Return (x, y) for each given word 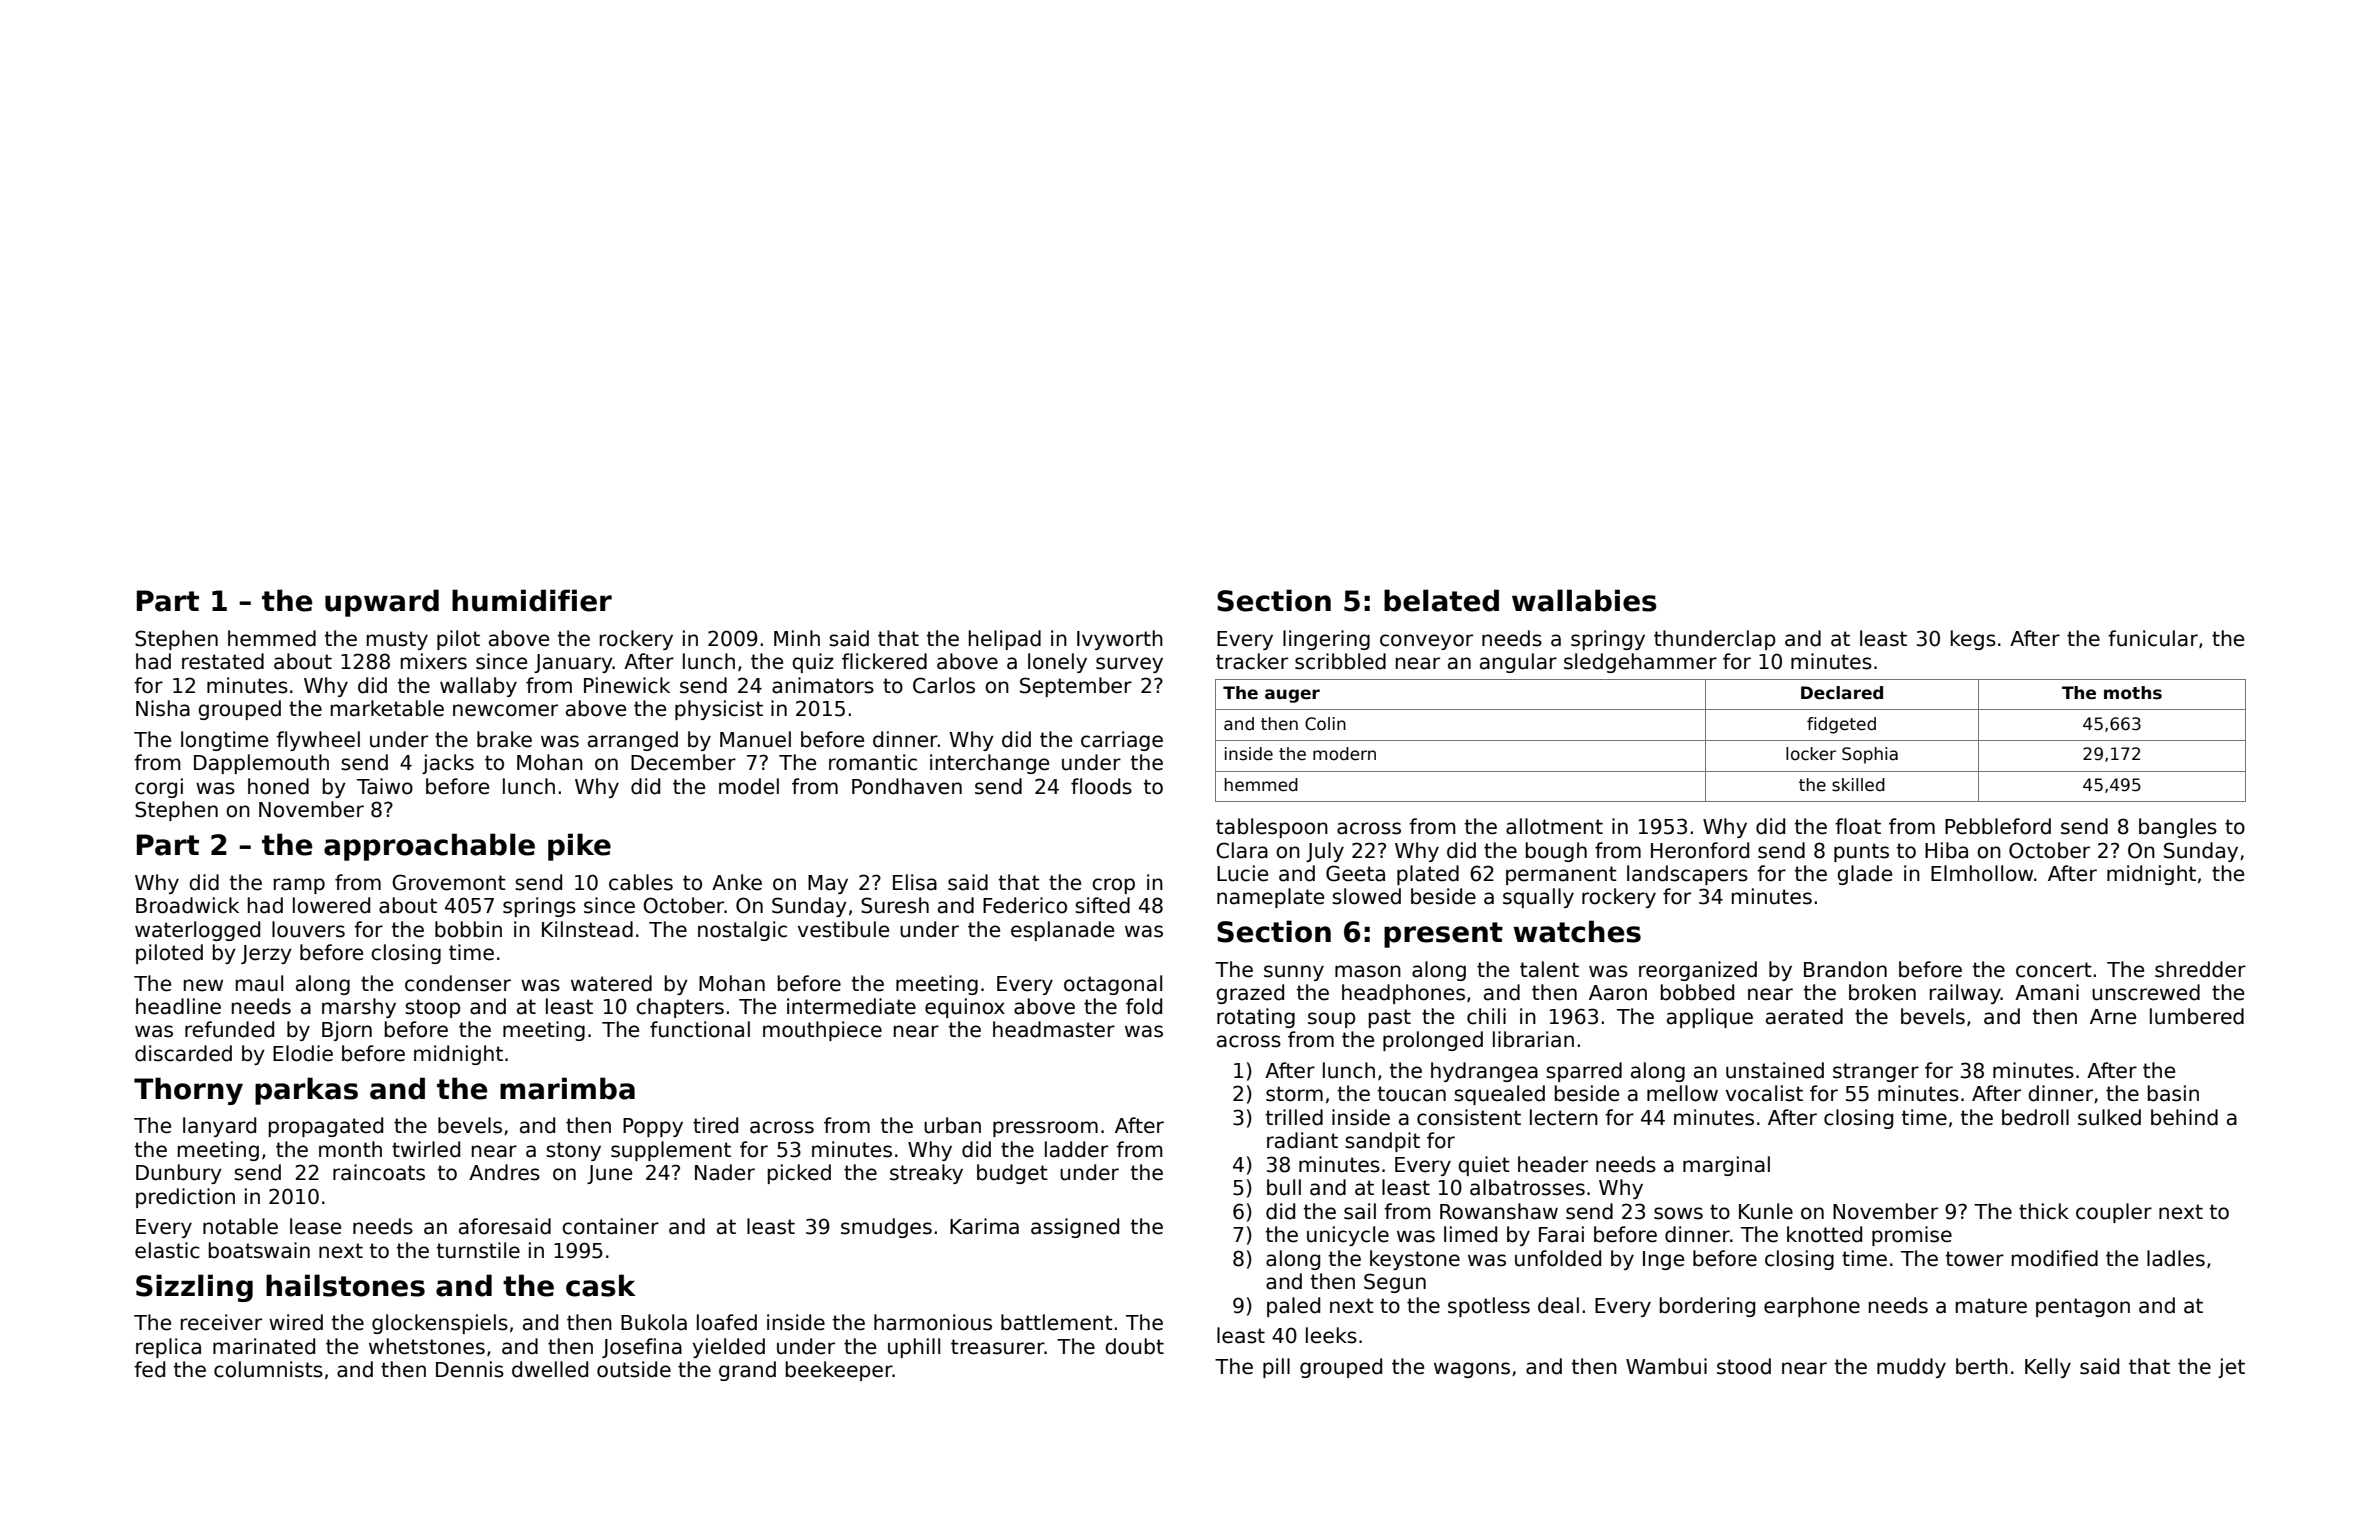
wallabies (1584, 600)
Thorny (188, 1091)
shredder (2200, 969)
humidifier (532, 600)
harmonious (933, 1322)
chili (1486, 1016)
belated (1441, 600)
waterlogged (197, 931)
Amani (2047, 992)
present (1443, 935)
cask (601, 1285)
